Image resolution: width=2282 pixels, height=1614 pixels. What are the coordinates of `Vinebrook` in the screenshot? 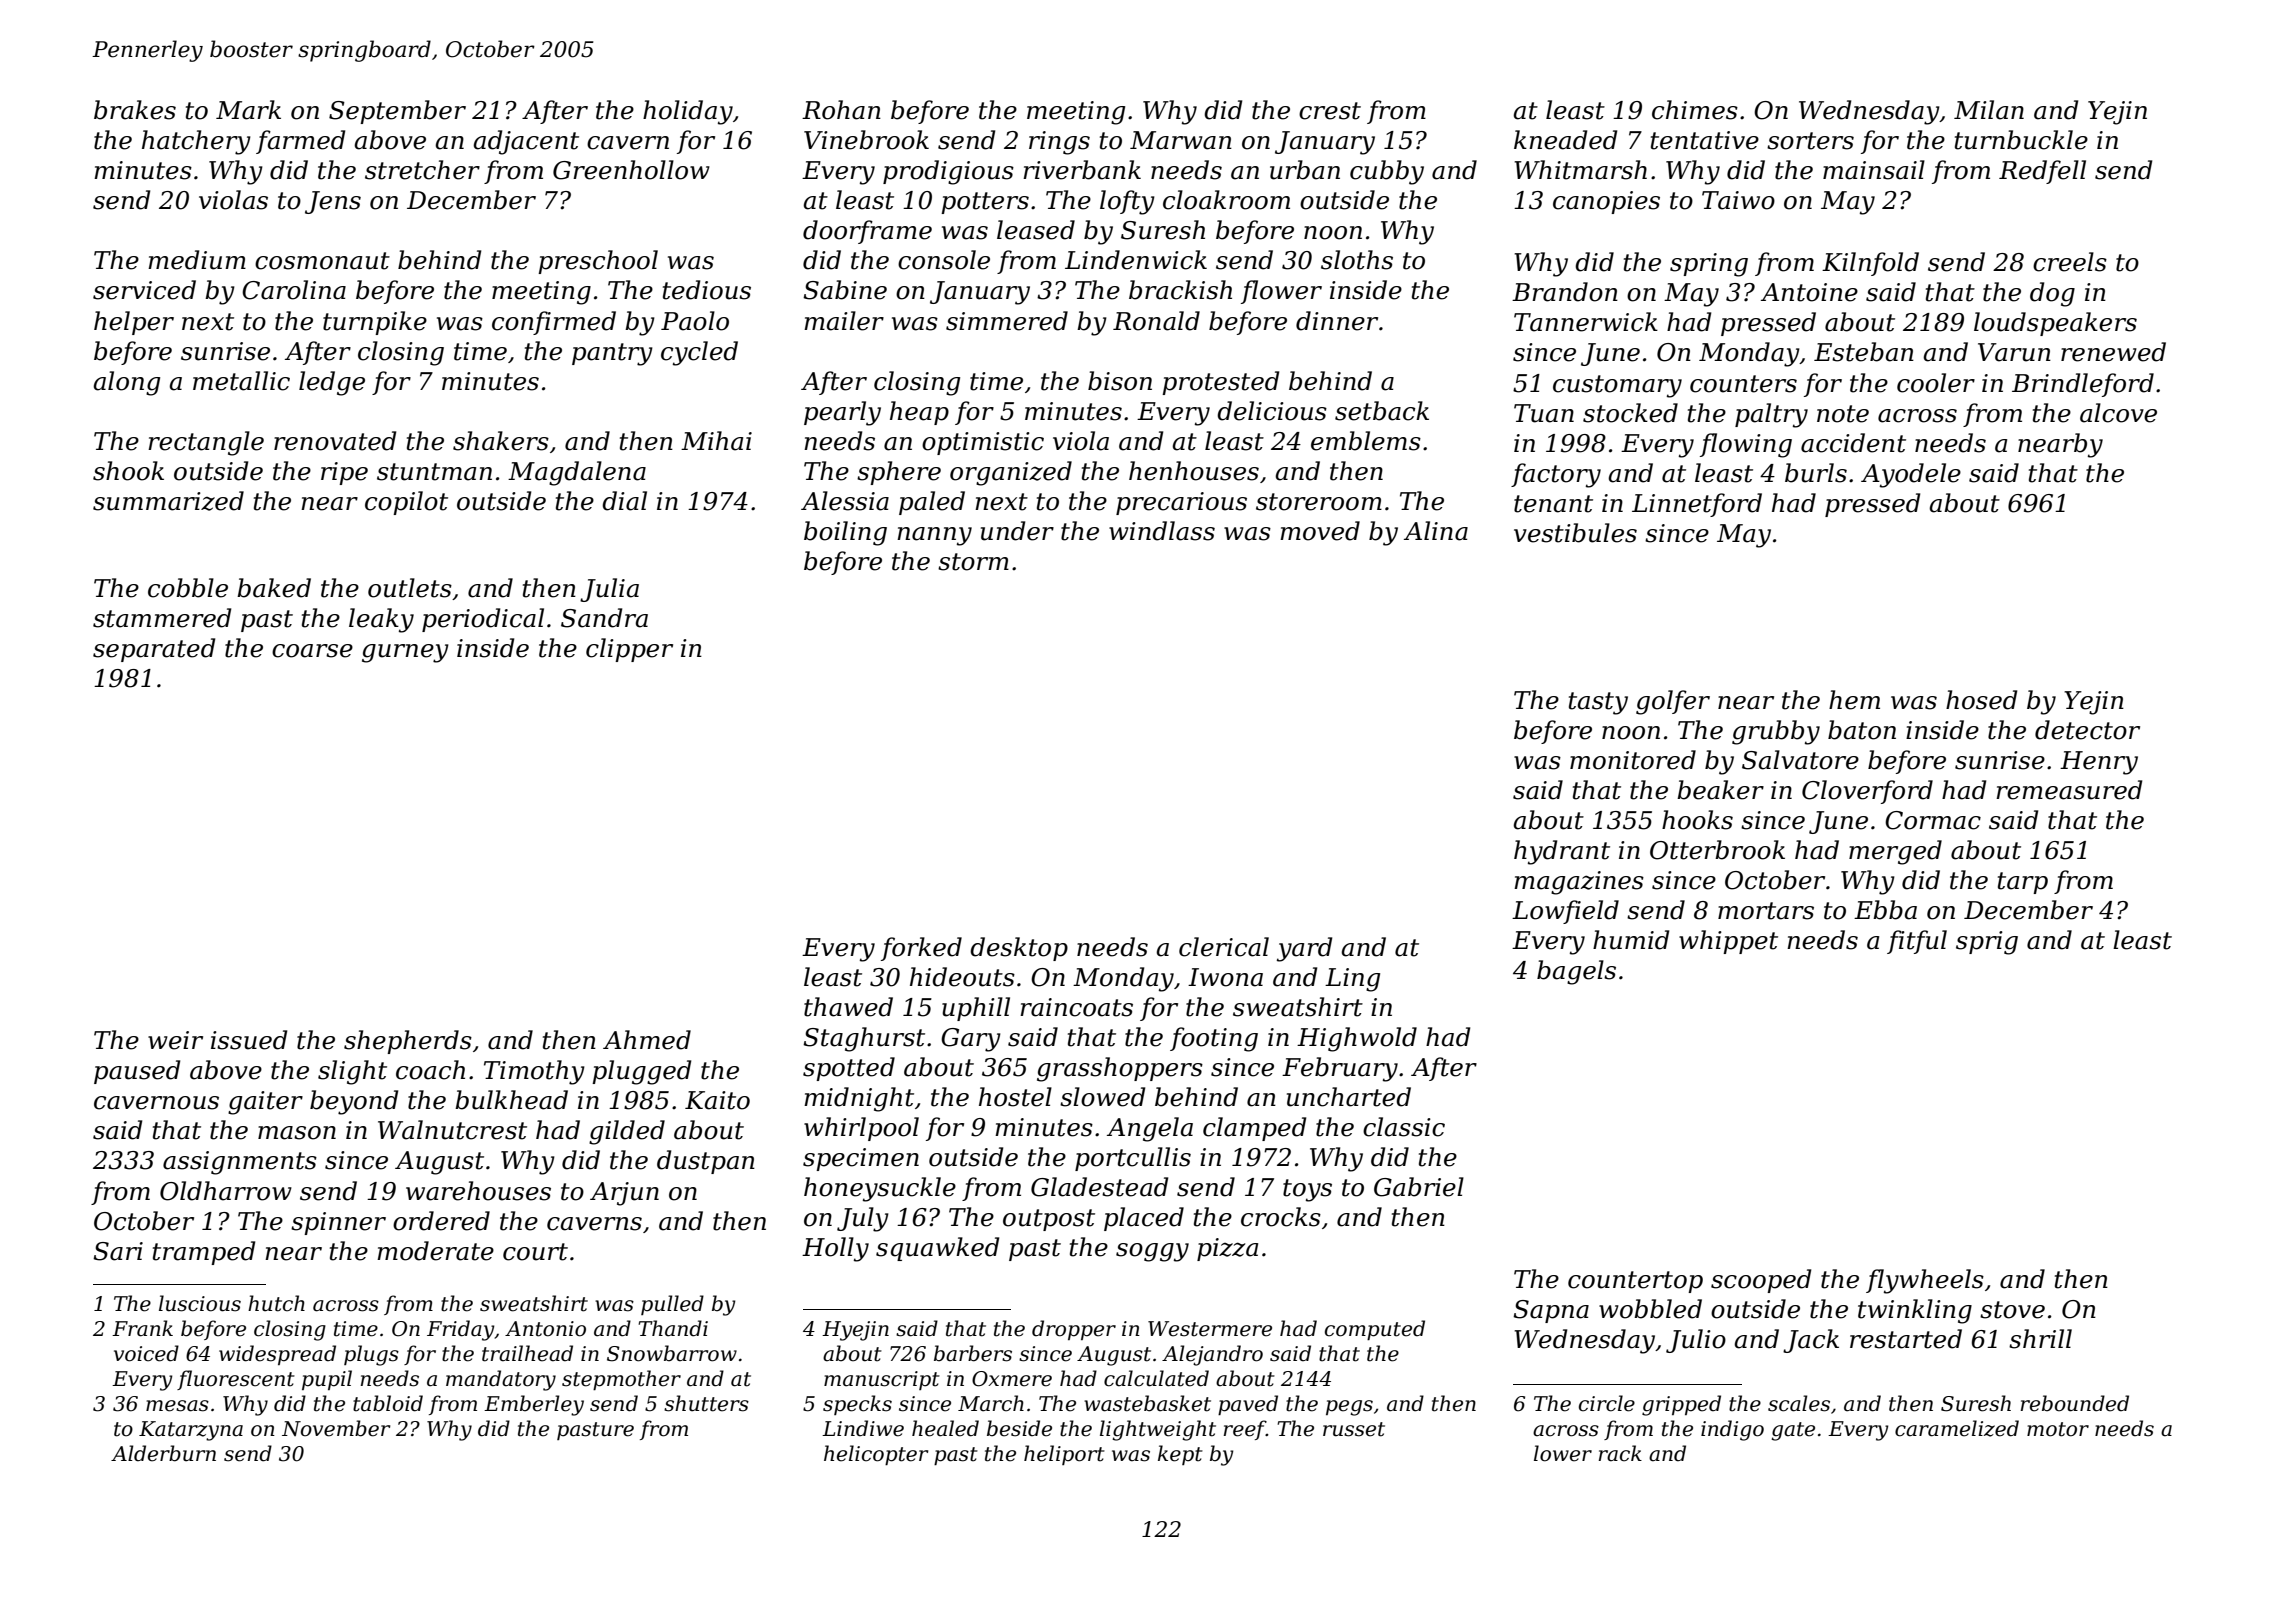 It's located at (866, 140).
